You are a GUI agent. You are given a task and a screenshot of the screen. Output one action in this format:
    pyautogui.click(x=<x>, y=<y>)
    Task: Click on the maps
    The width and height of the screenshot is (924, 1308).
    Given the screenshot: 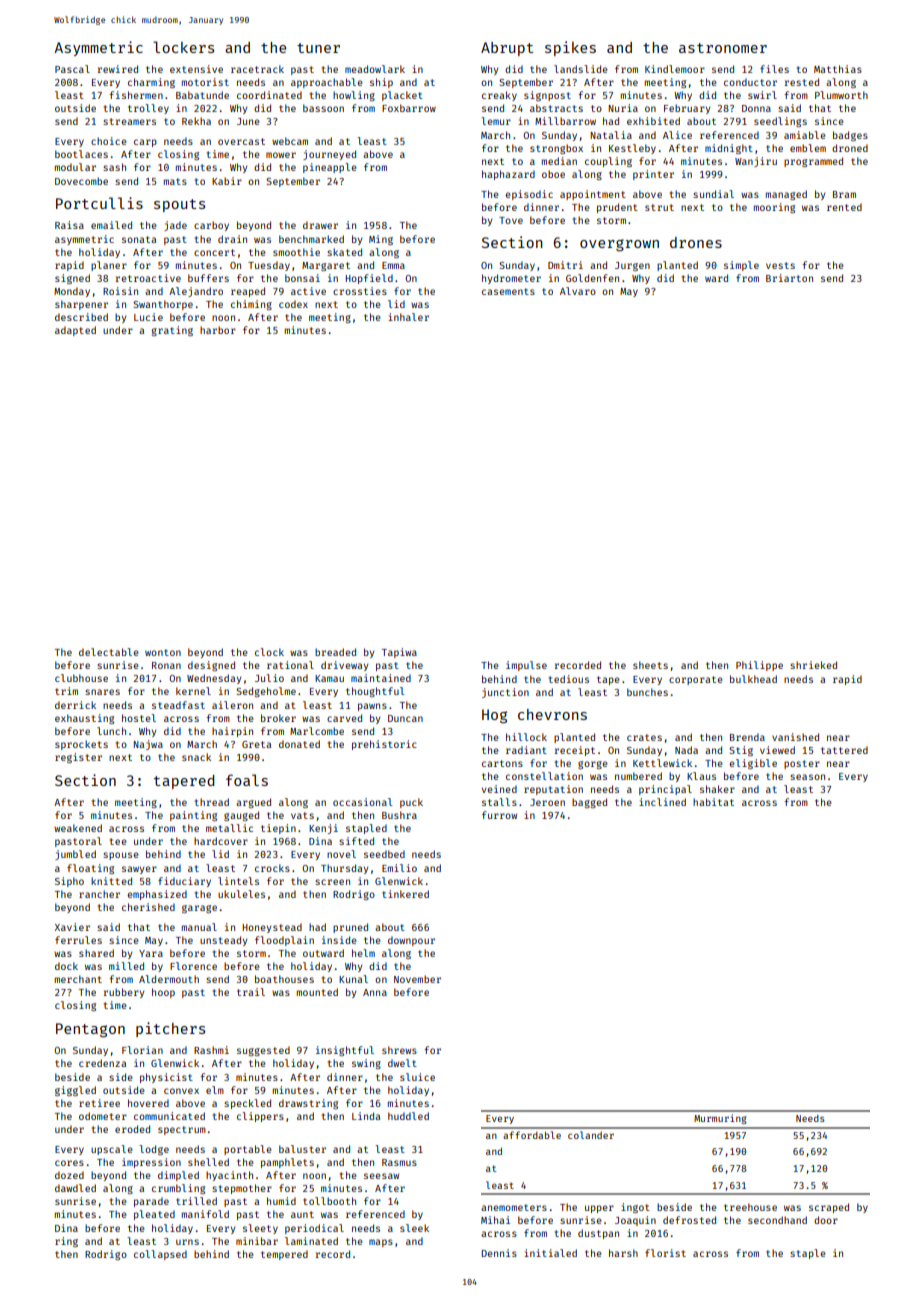 What is the action you would take?
    pyautogui.click(x=381, y=1243)
